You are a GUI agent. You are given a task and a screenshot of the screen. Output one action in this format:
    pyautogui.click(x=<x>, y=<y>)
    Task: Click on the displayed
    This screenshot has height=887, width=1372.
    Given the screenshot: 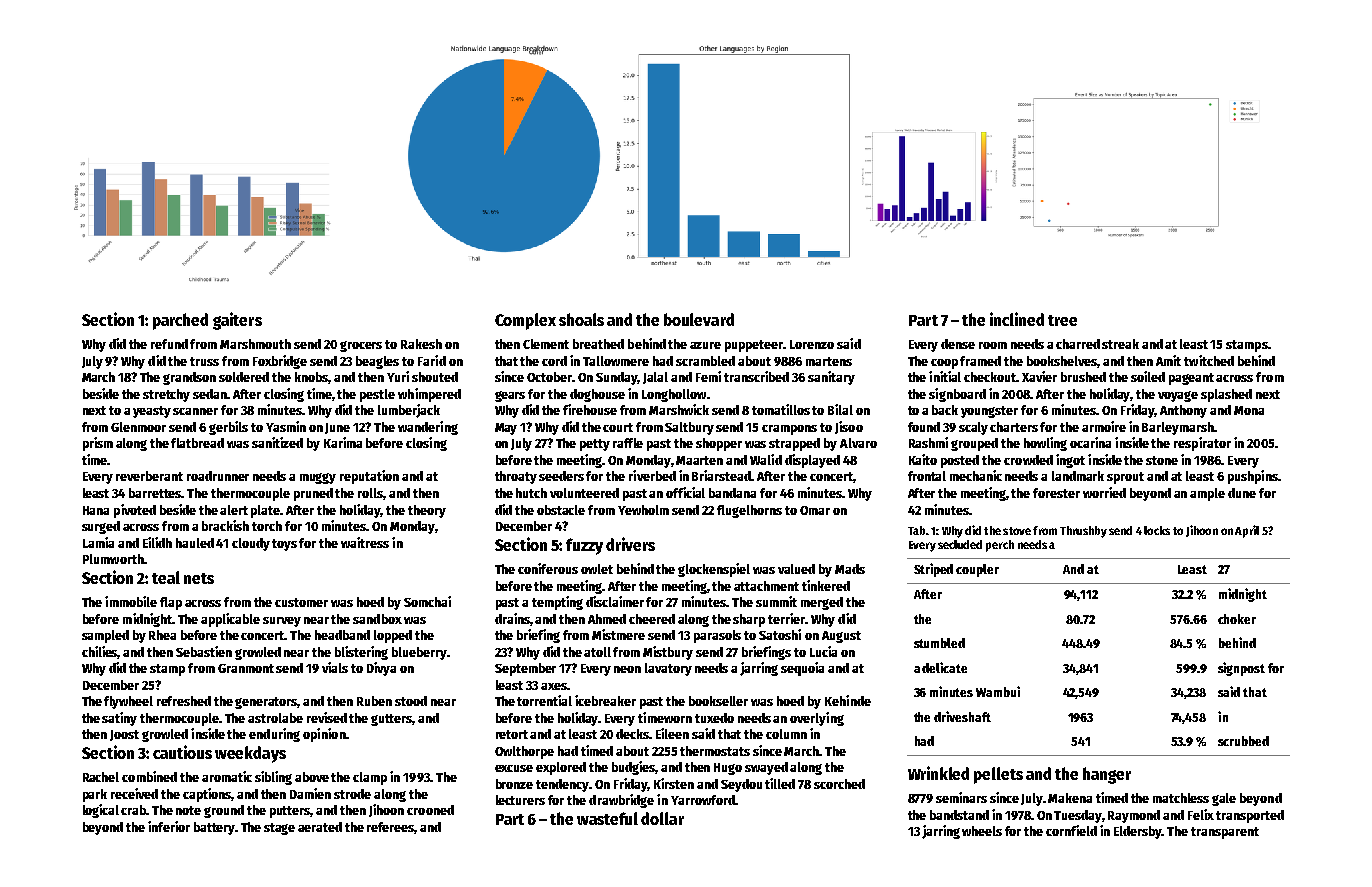 What is the action you would take?
    pyautogui.click(x=812, y=461)
